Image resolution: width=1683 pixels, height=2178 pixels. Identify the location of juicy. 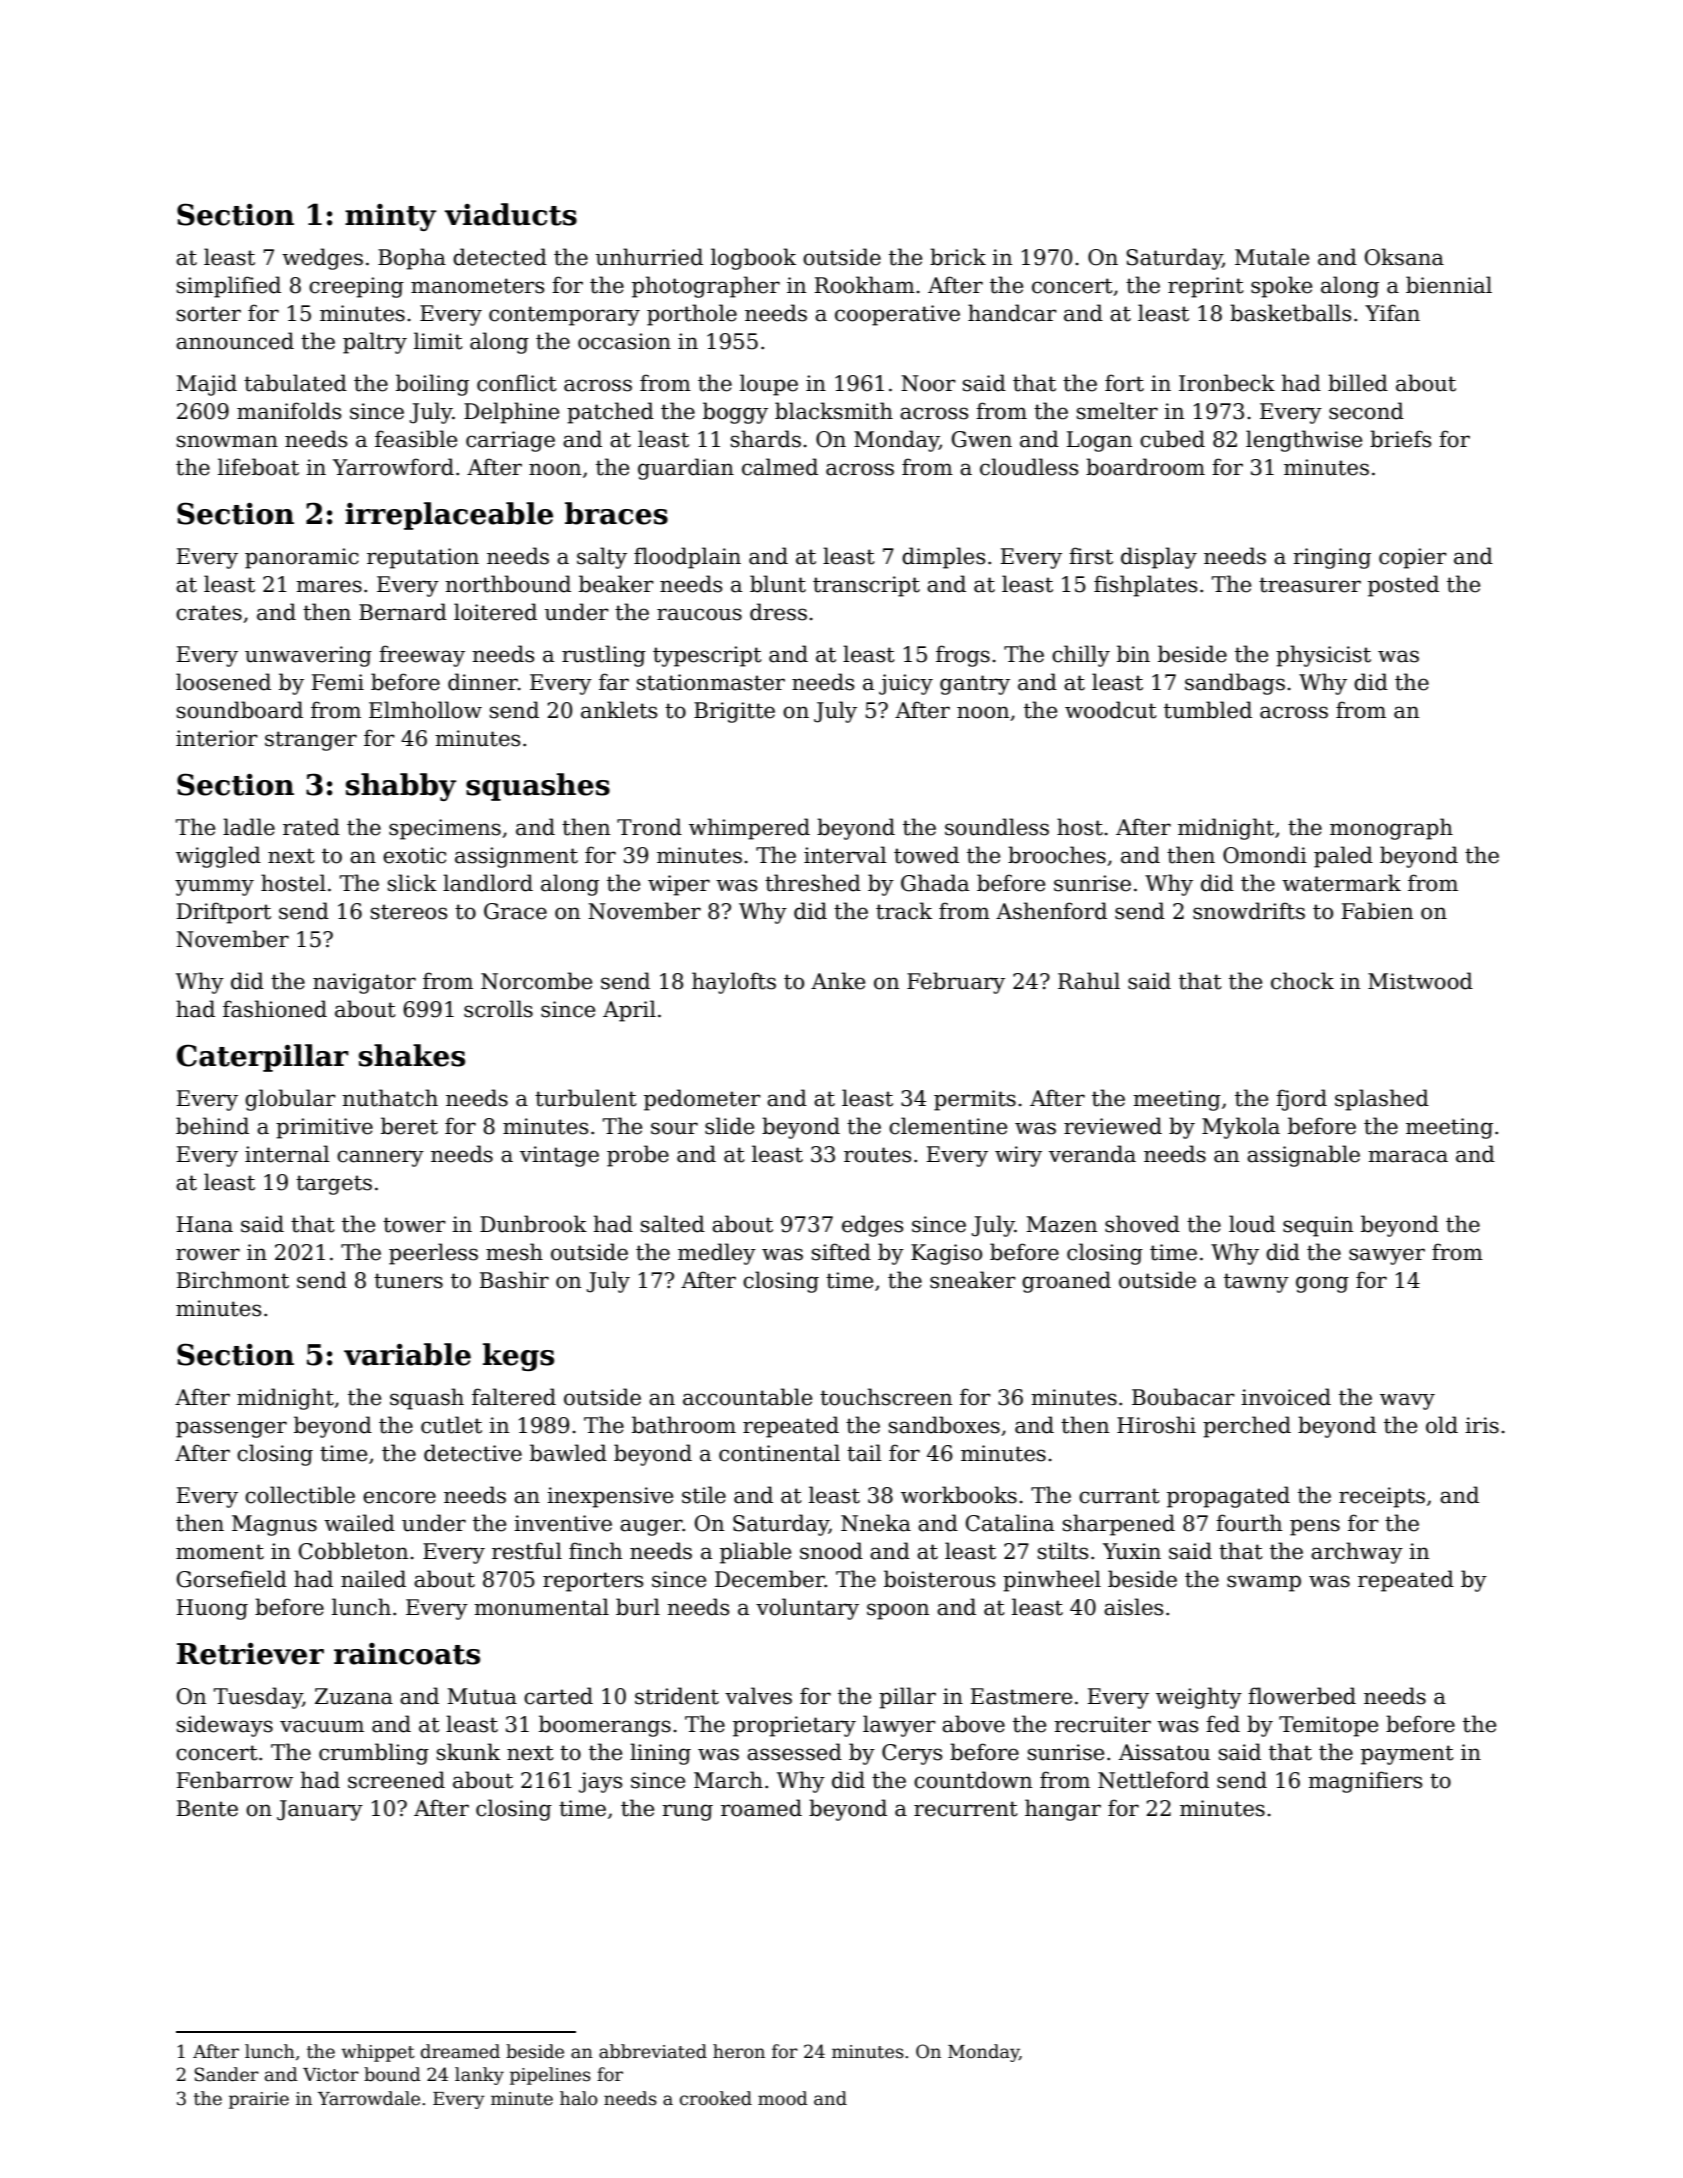
(906, 684).
